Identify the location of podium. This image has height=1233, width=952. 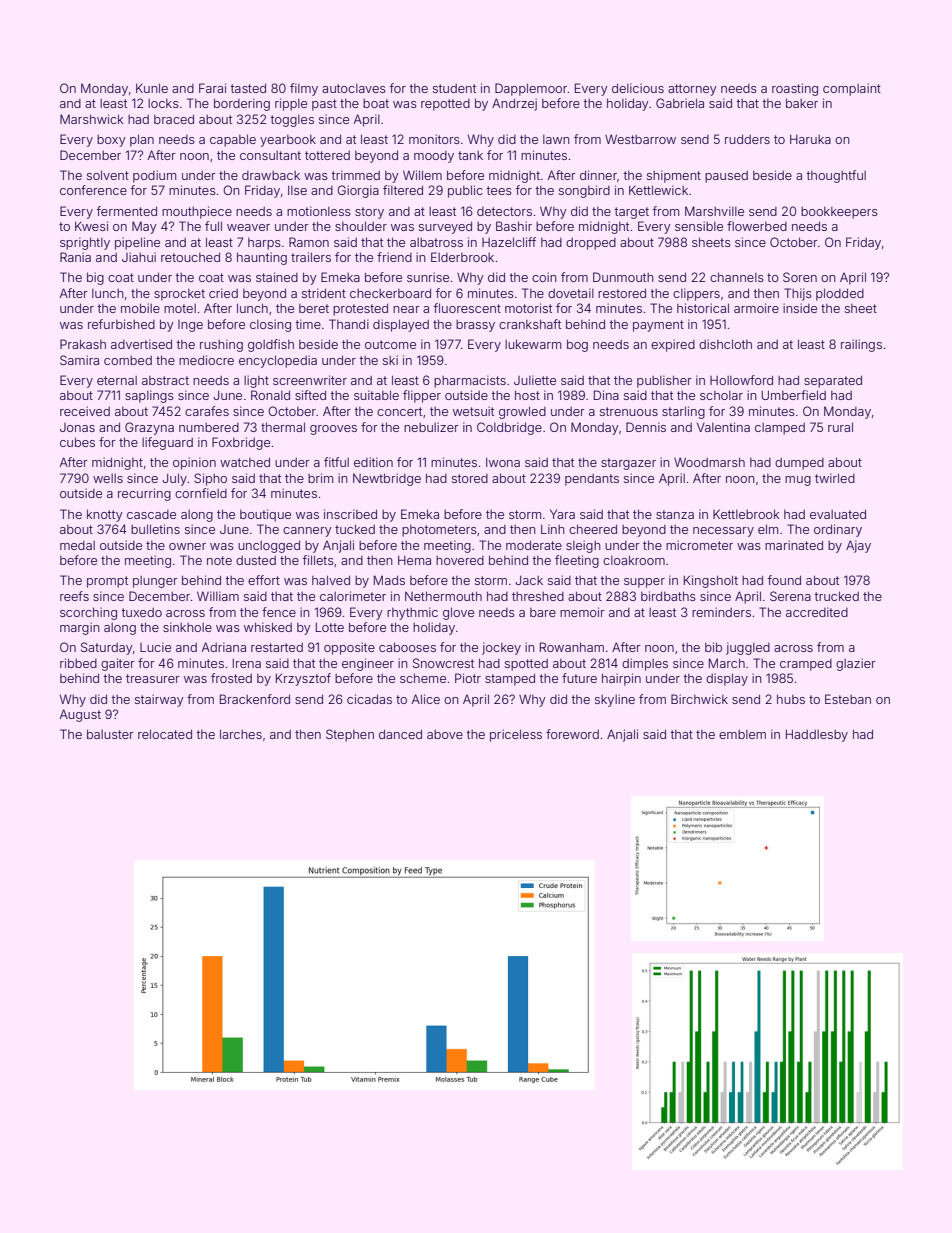
(154, 176).
